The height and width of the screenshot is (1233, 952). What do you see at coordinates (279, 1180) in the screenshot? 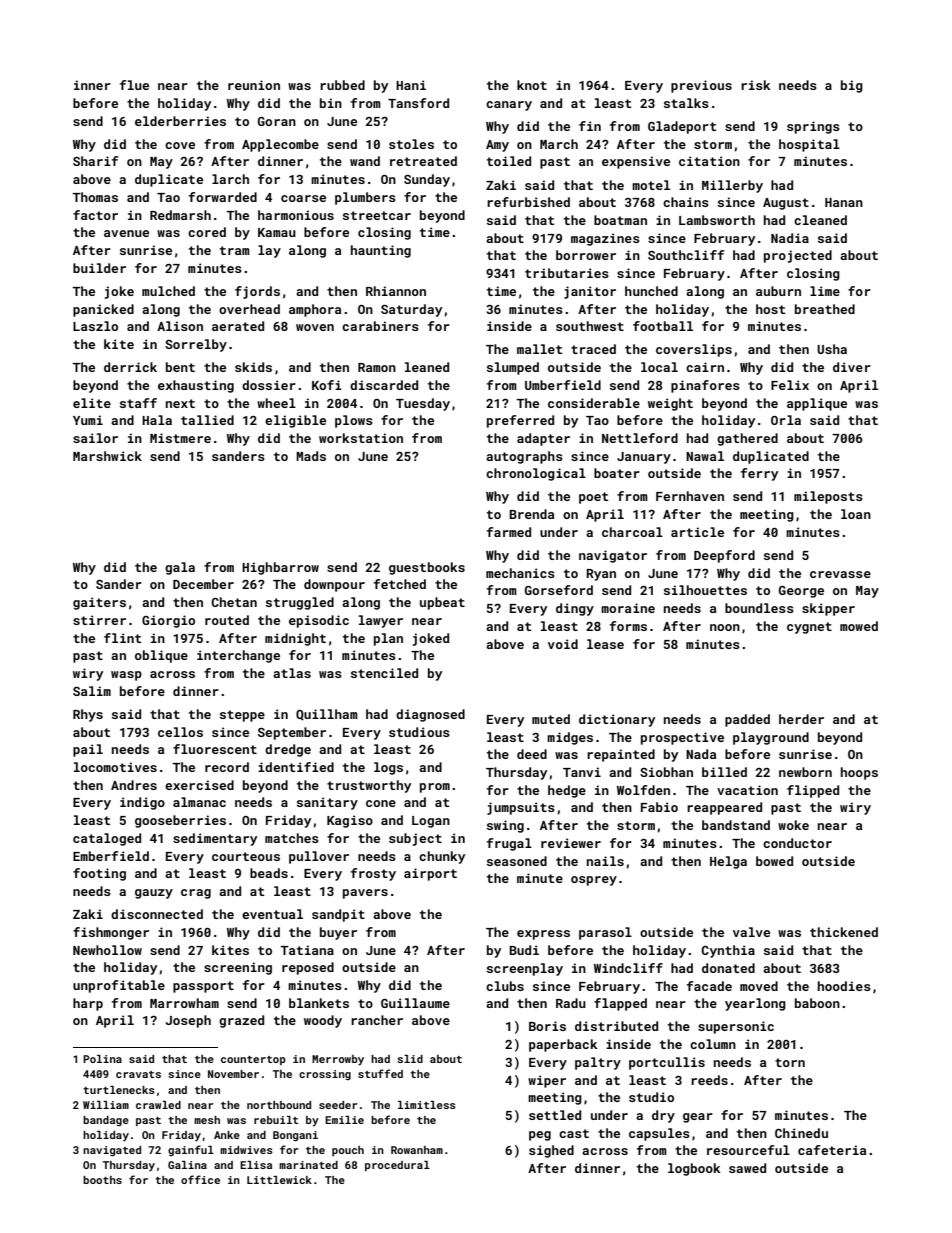
I see `Littlewick` at bounding box center [279, 1180].
